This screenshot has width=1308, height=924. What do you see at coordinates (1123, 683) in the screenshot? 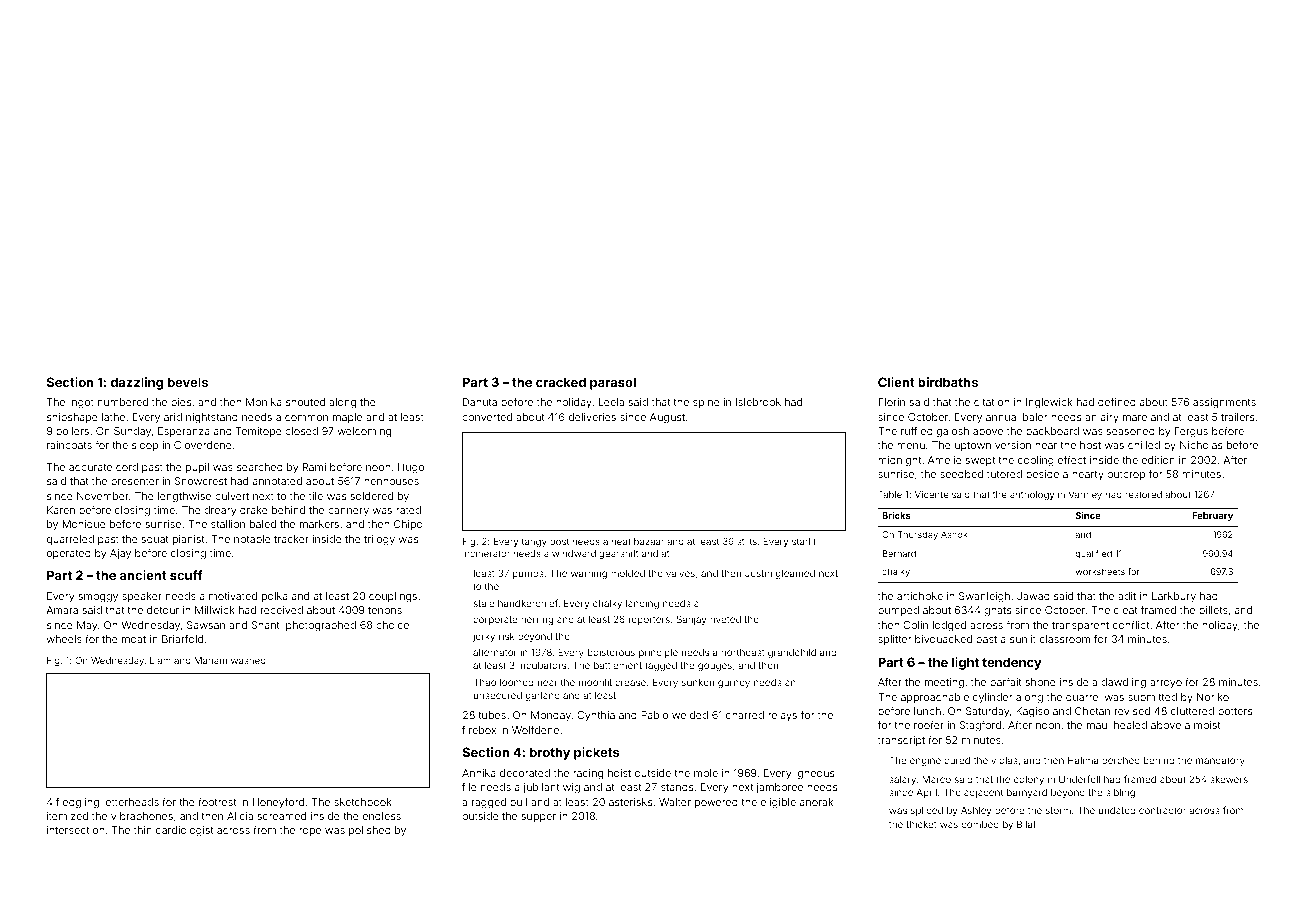
I see `dawdling` at bounding box center [1123, 683].
